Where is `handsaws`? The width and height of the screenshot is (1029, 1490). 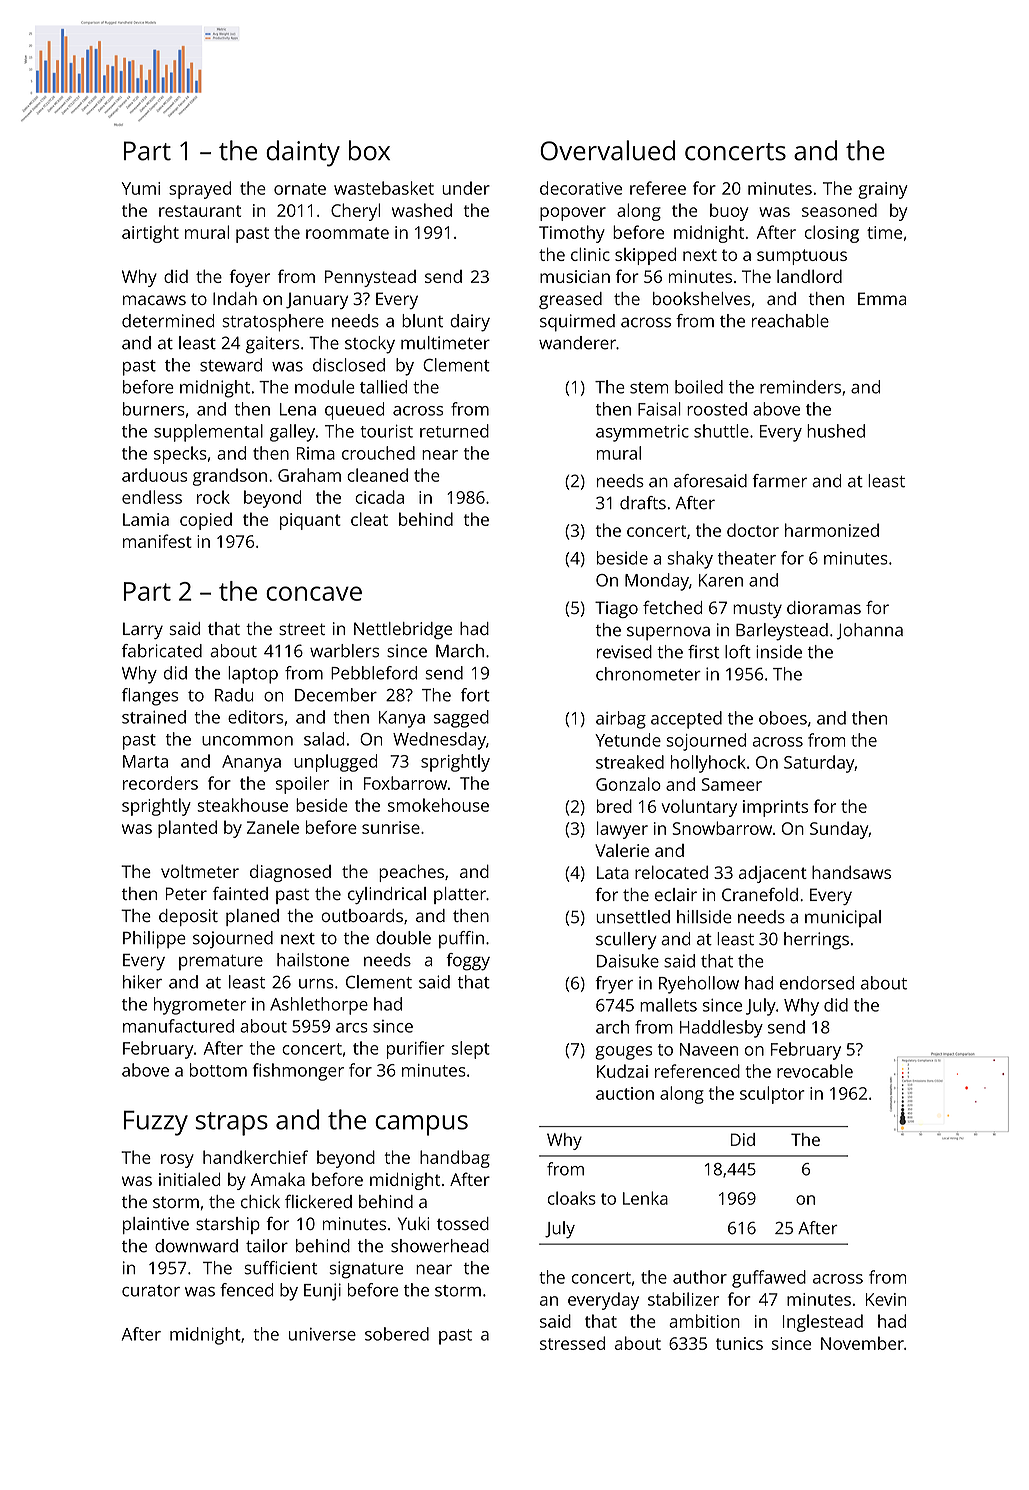
handsaws is located at coordinates (851, 872).
